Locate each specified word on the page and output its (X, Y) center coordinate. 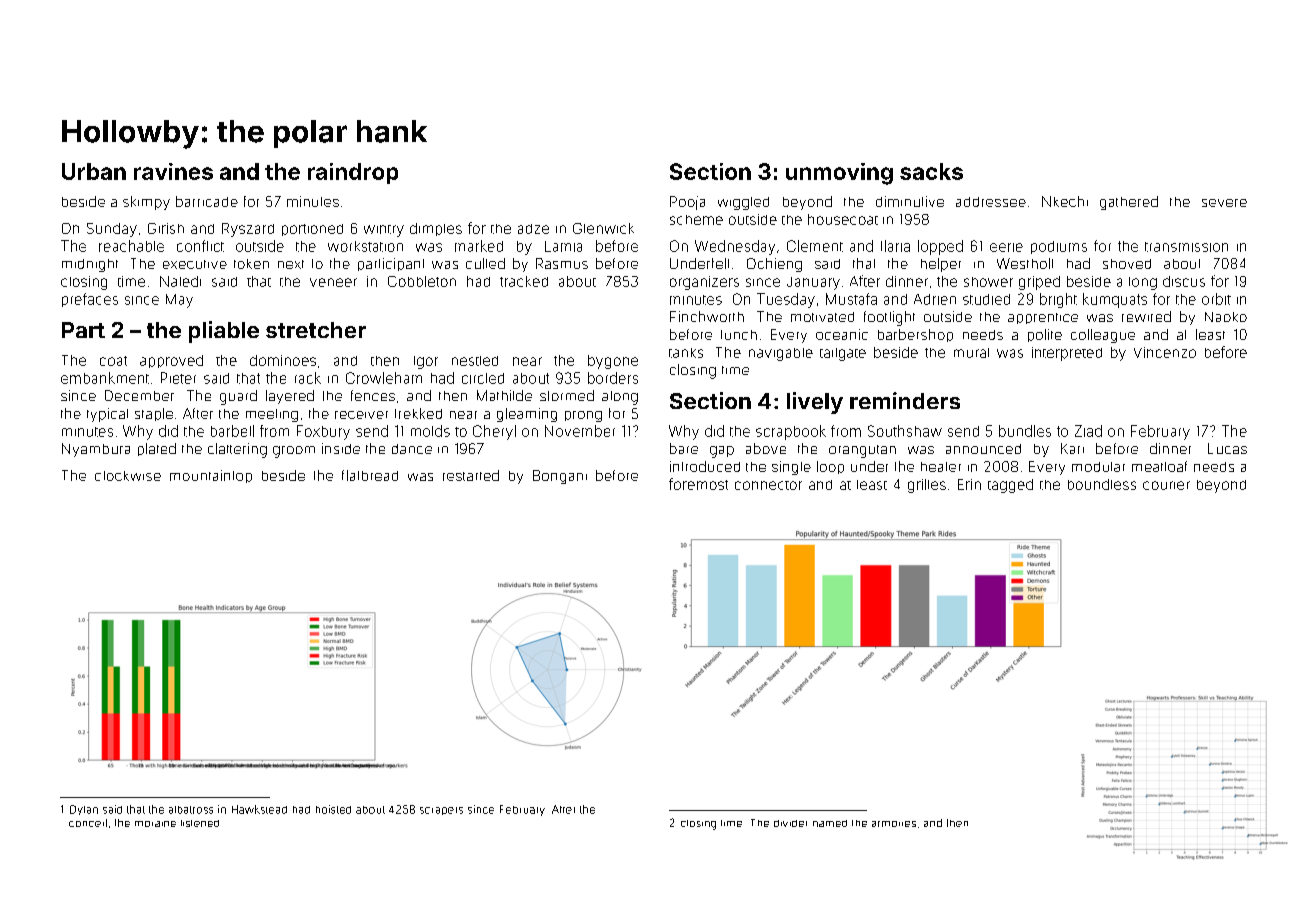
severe (1224, 203)
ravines (173, 171)
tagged (1010, 486)
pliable (224, 332)
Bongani (560, 477)
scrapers (441, 811)
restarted (471, 475)
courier (1166, 485)
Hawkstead (259, 809)
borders (613, 378)
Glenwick (603, 228)
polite (1045, 335)
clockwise (128, 476)
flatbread (370, 475)
